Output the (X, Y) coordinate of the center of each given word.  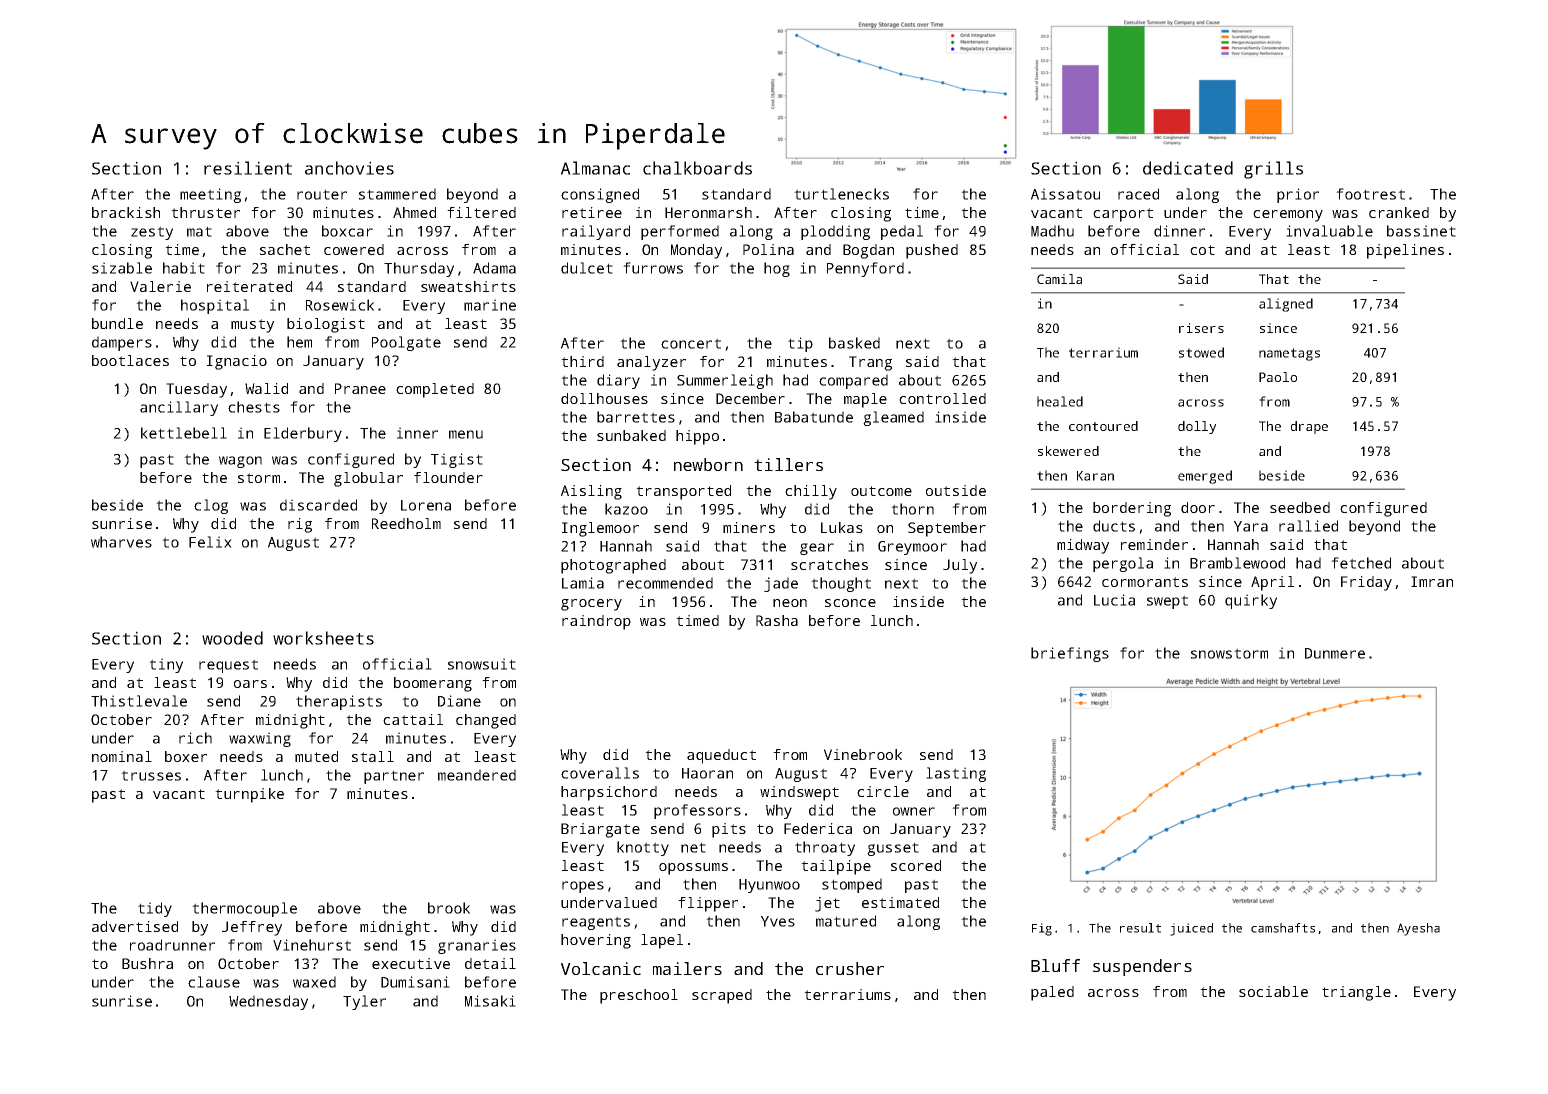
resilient (248, 168)
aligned (1286, 305)
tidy (155, 909)
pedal (902, 232)
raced (1138, 194)
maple (865, 400)
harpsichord (609, 793)
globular (368, 479)
